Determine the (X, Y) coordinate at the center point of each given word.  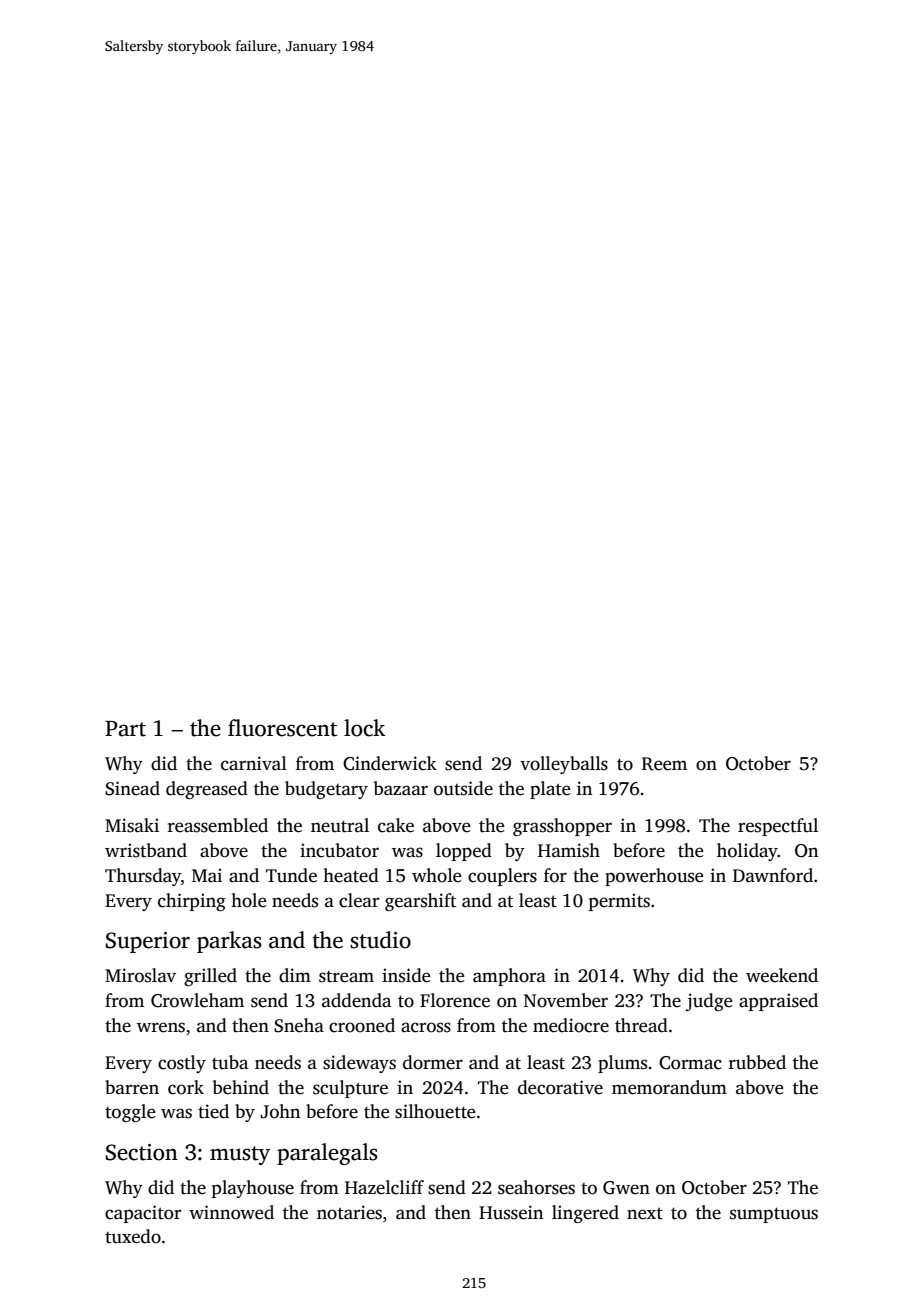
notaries (349, 1212)
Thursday (143, 877)
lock (364, 728)
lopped (464, 852)
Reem (664, 764)
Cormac (690, 1063)
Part (125, 729)
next (645, 1213)
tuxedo (133, 1236)
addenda (356, 1000)
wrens (161, 1027)
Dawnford (773, 875)
